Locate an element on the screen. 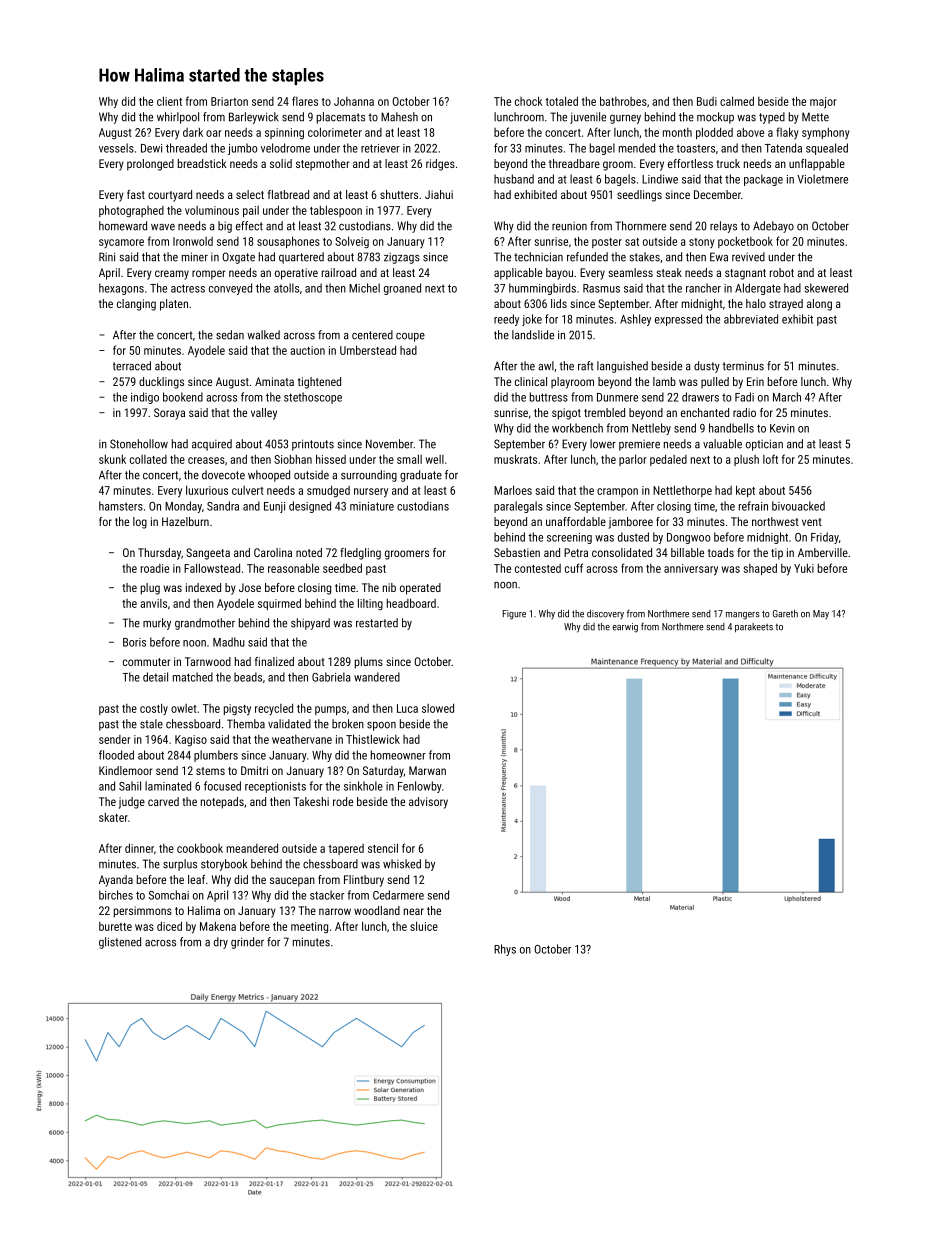 This screenshot has width=952, height=1233. slowed is located at coordinates (438, 708).
